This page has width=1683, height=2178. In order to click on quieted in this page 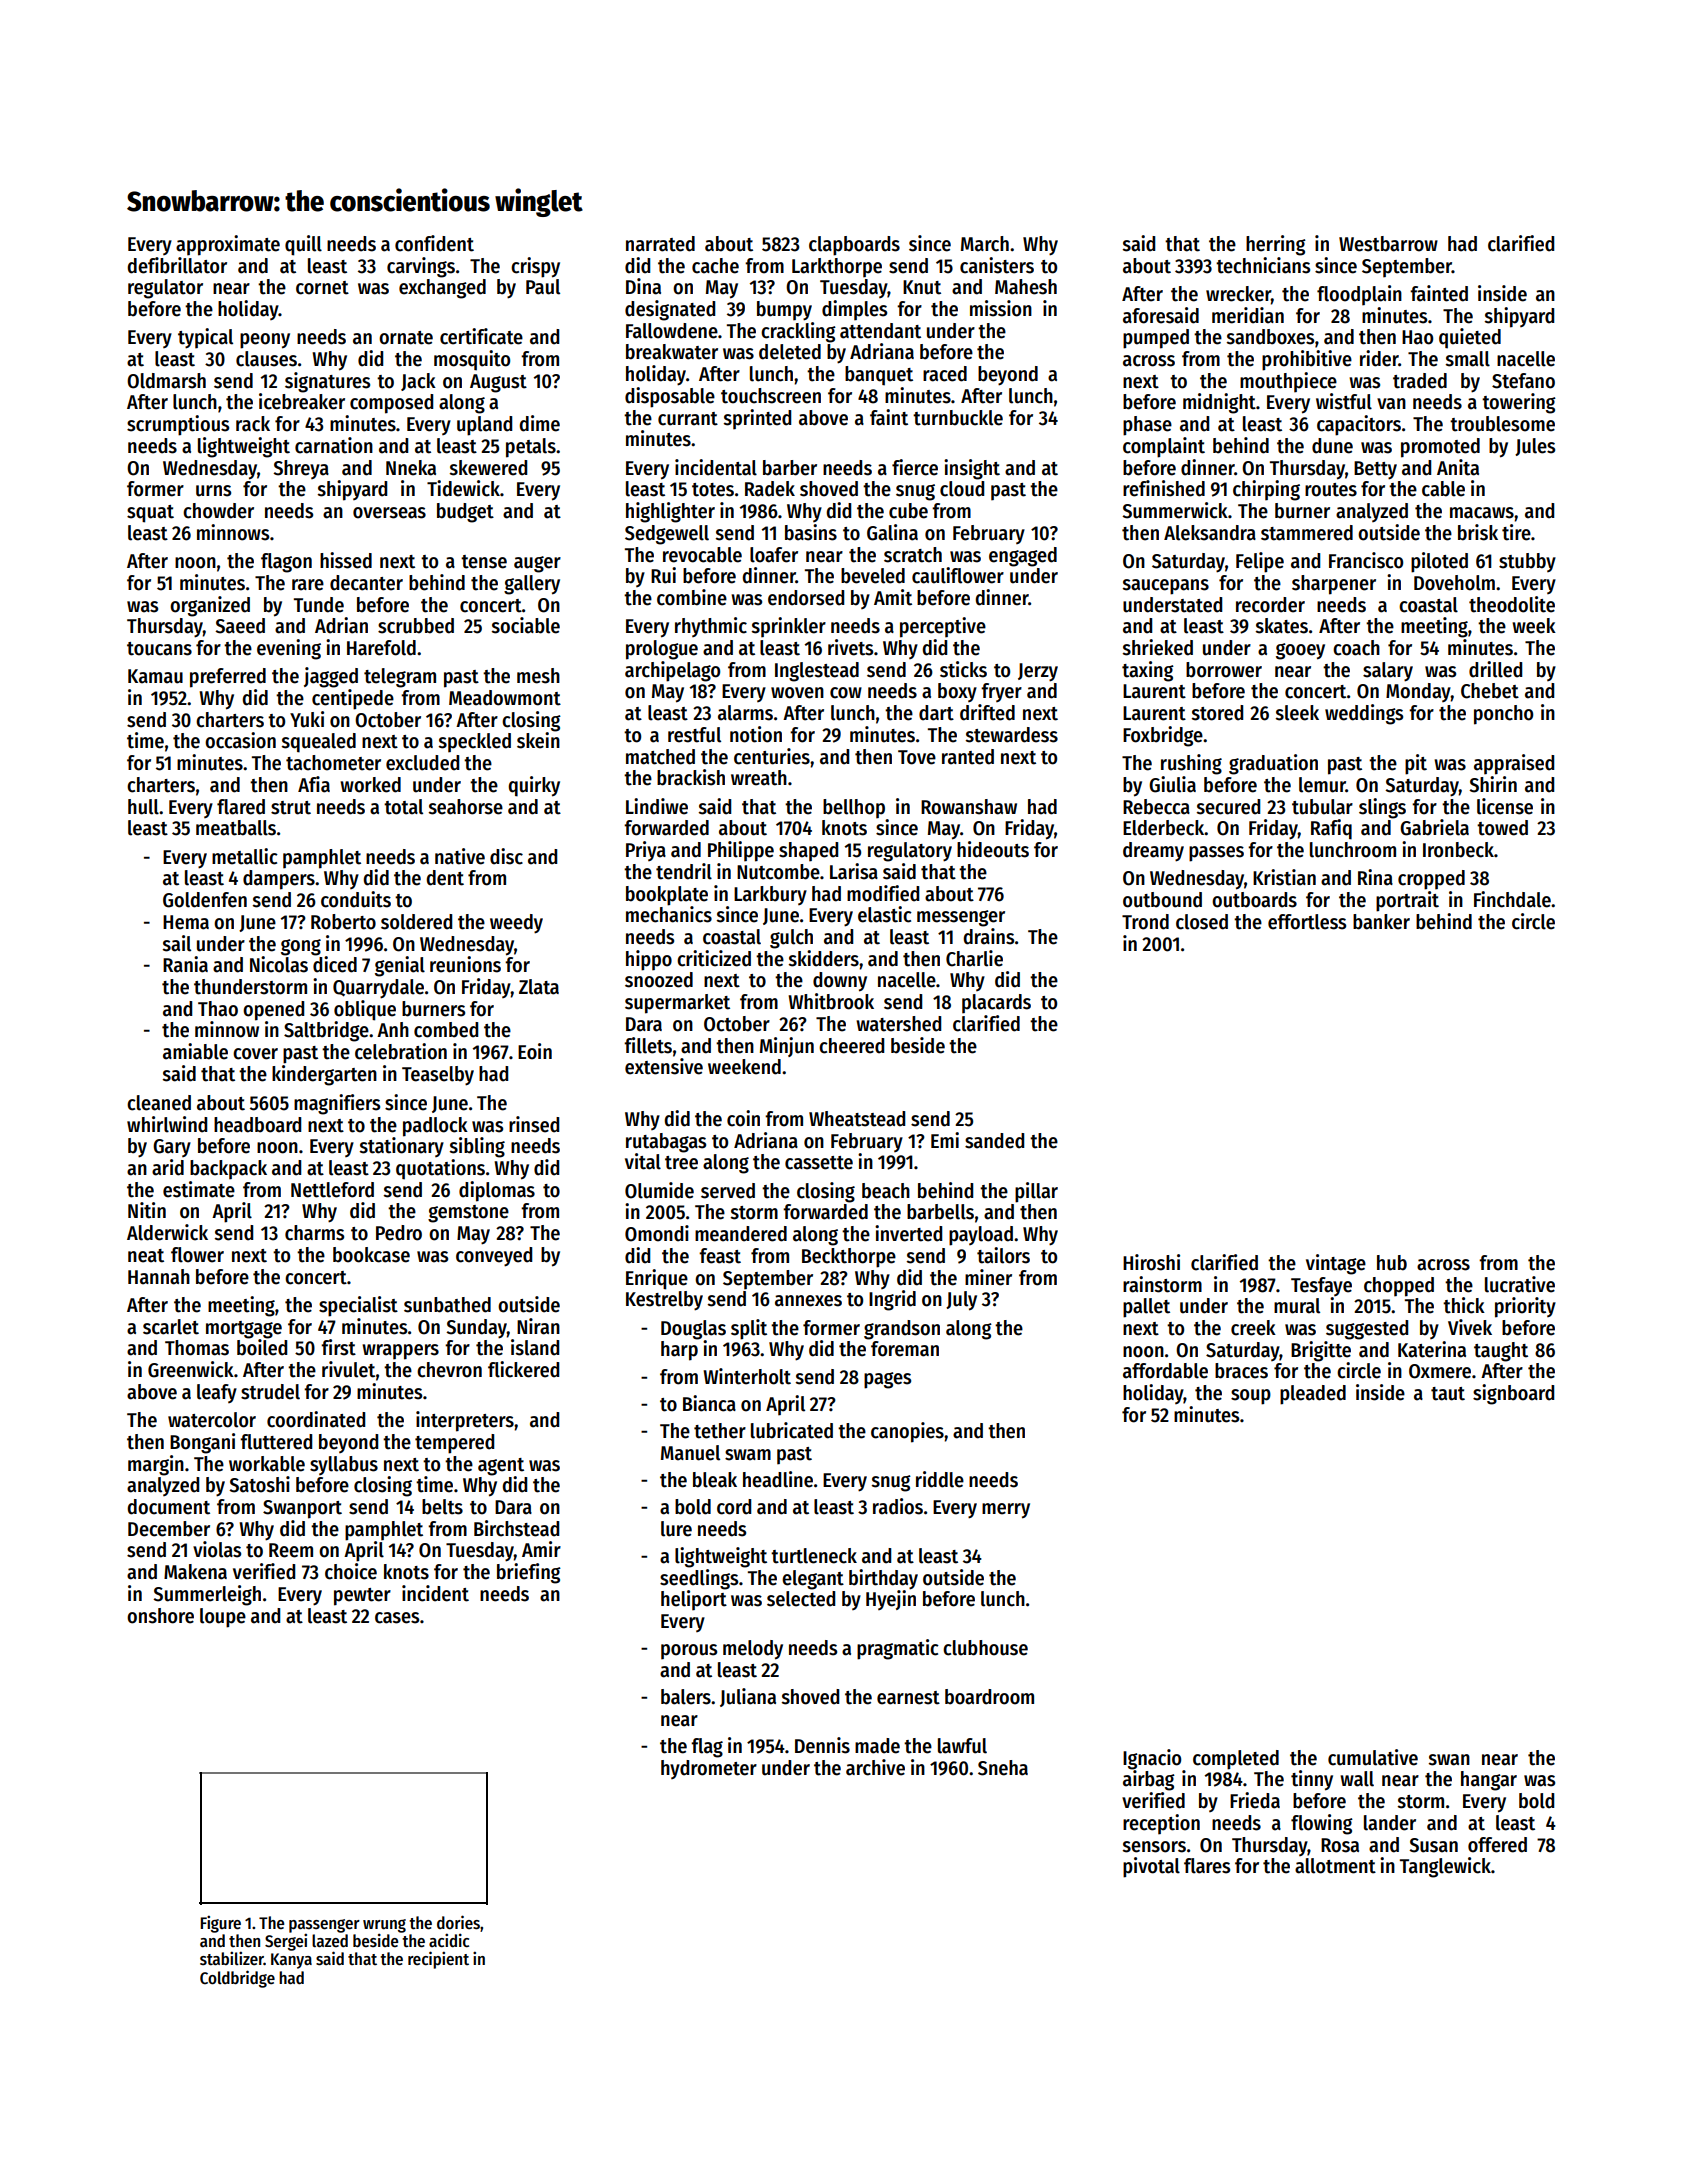, I will do `click(1470, 338)`.
